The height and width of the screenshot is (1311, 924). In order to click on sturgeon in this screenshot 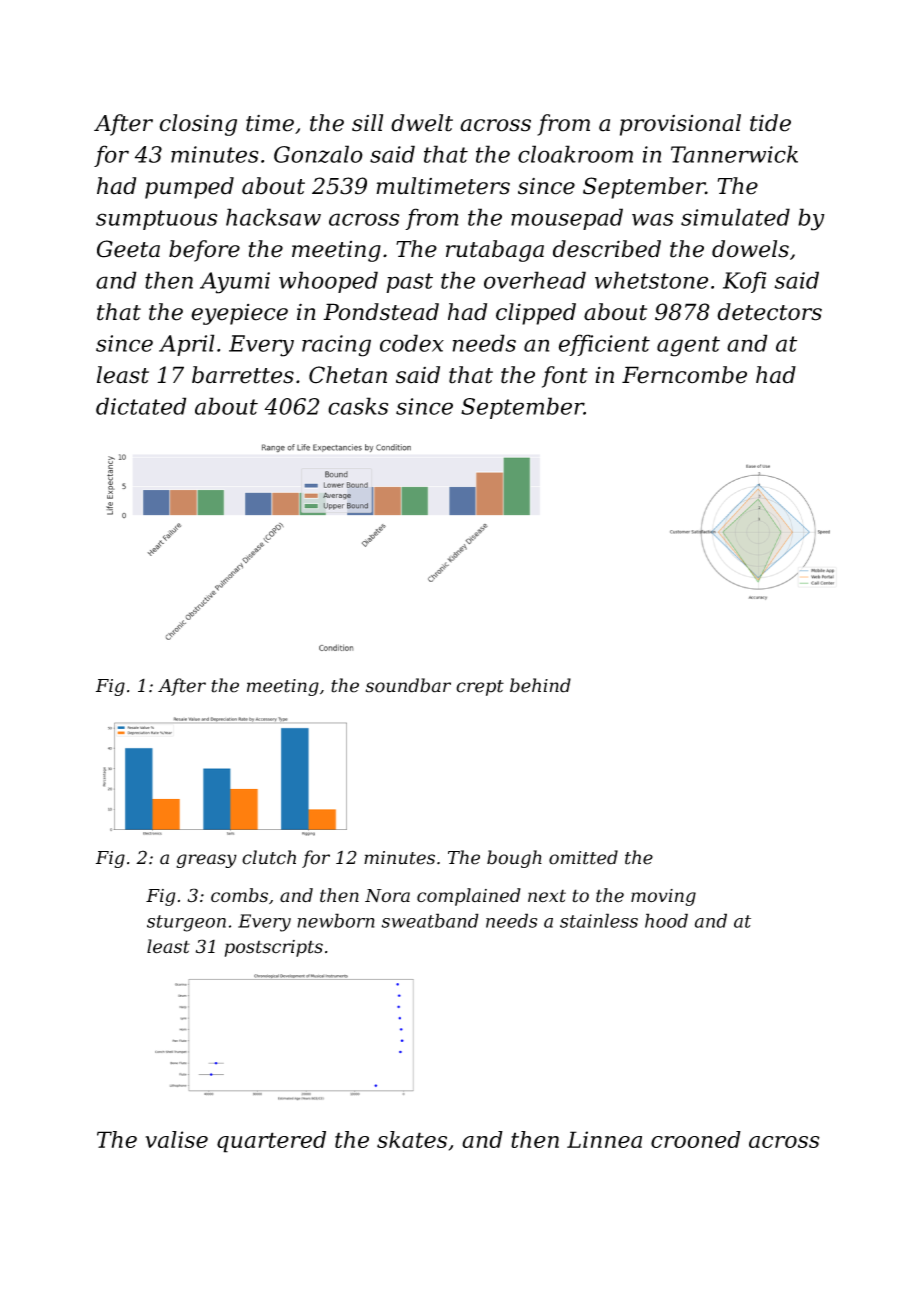, I will do `click(186, 923)`.
